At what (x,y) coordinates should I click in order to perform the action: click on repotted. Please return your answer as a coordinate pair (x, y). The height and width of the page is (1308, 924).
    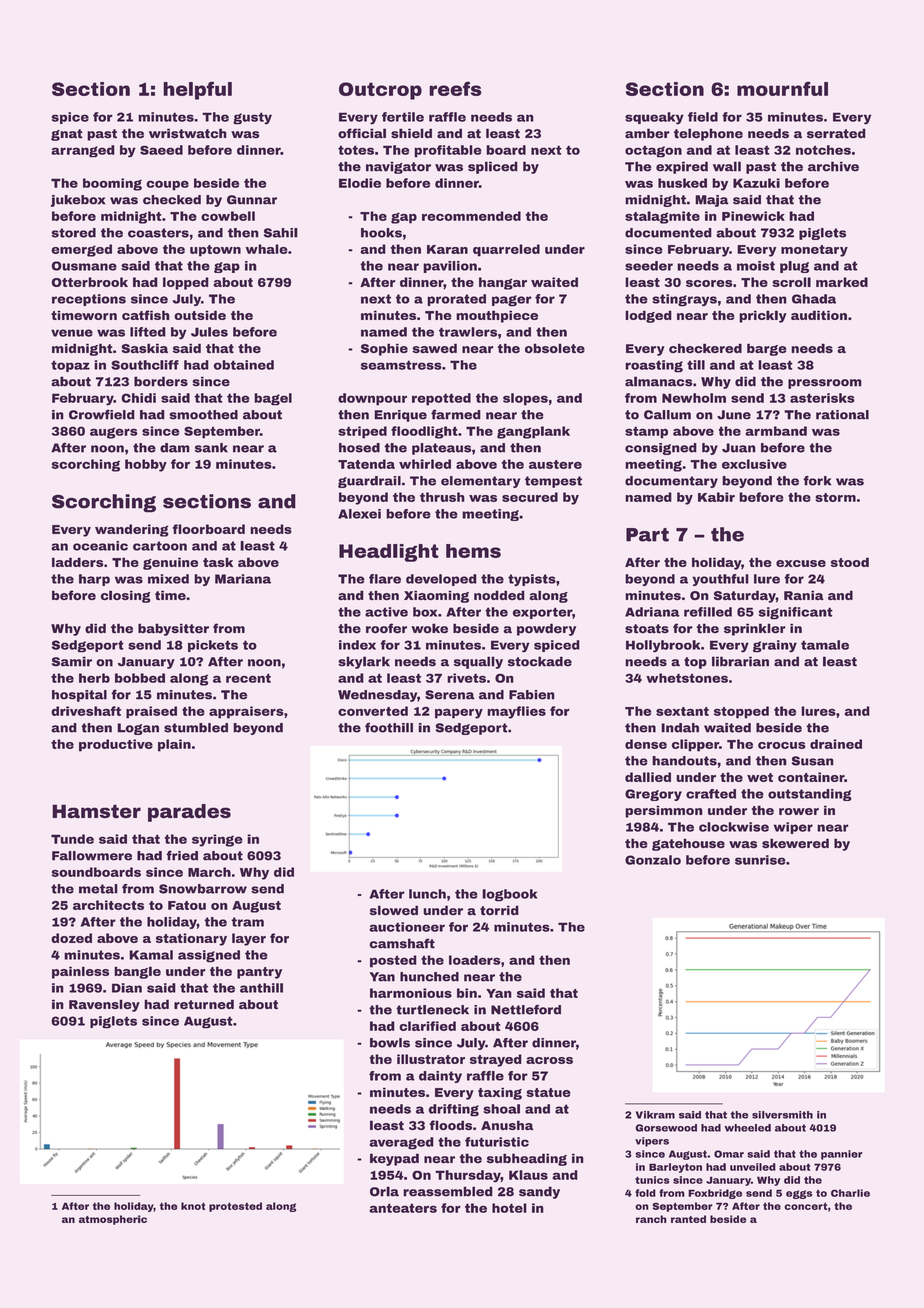
    Looking at the image, I should click on (441, 399).
